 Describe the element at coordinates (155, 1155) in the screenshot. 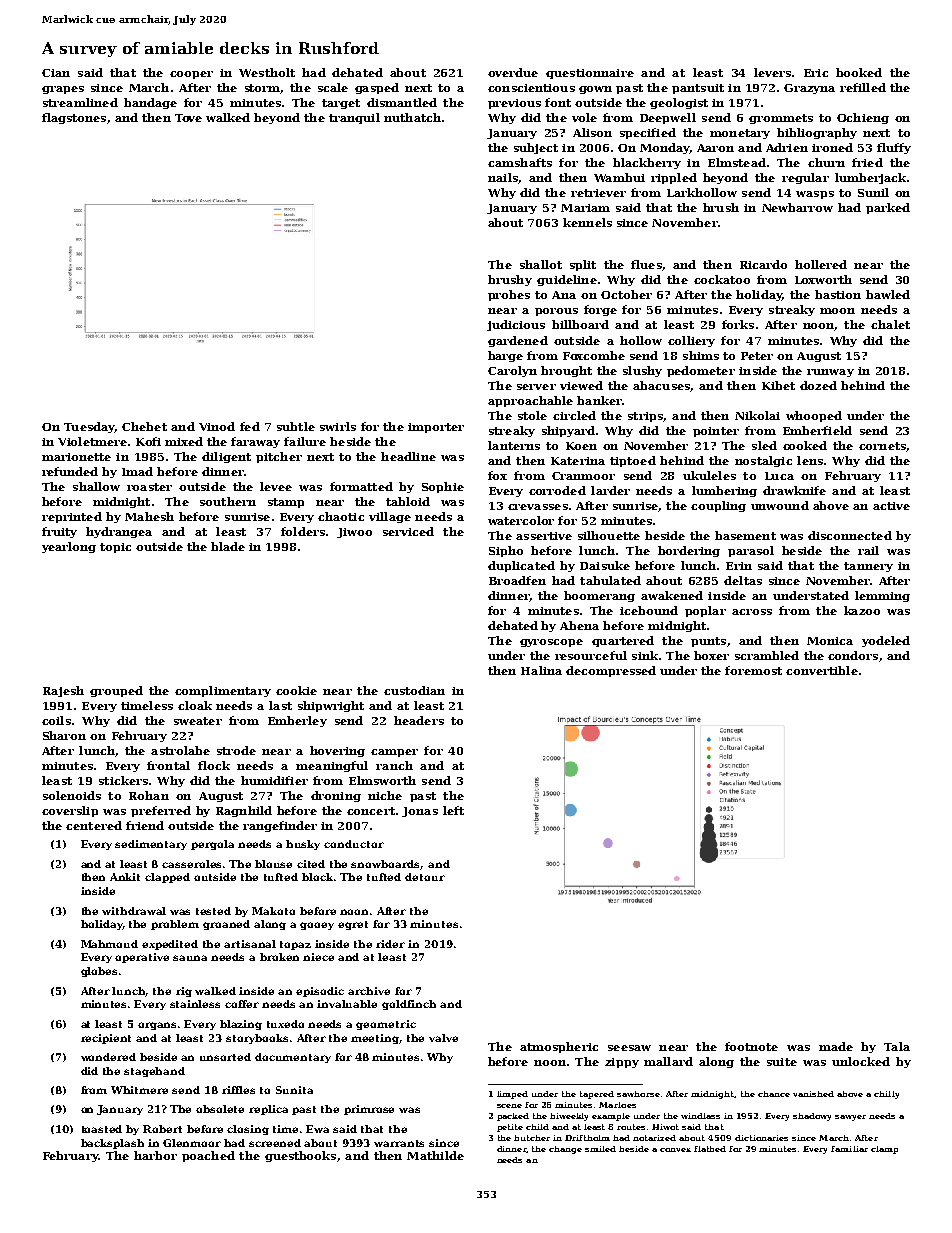

I see `harbor` at that location.
